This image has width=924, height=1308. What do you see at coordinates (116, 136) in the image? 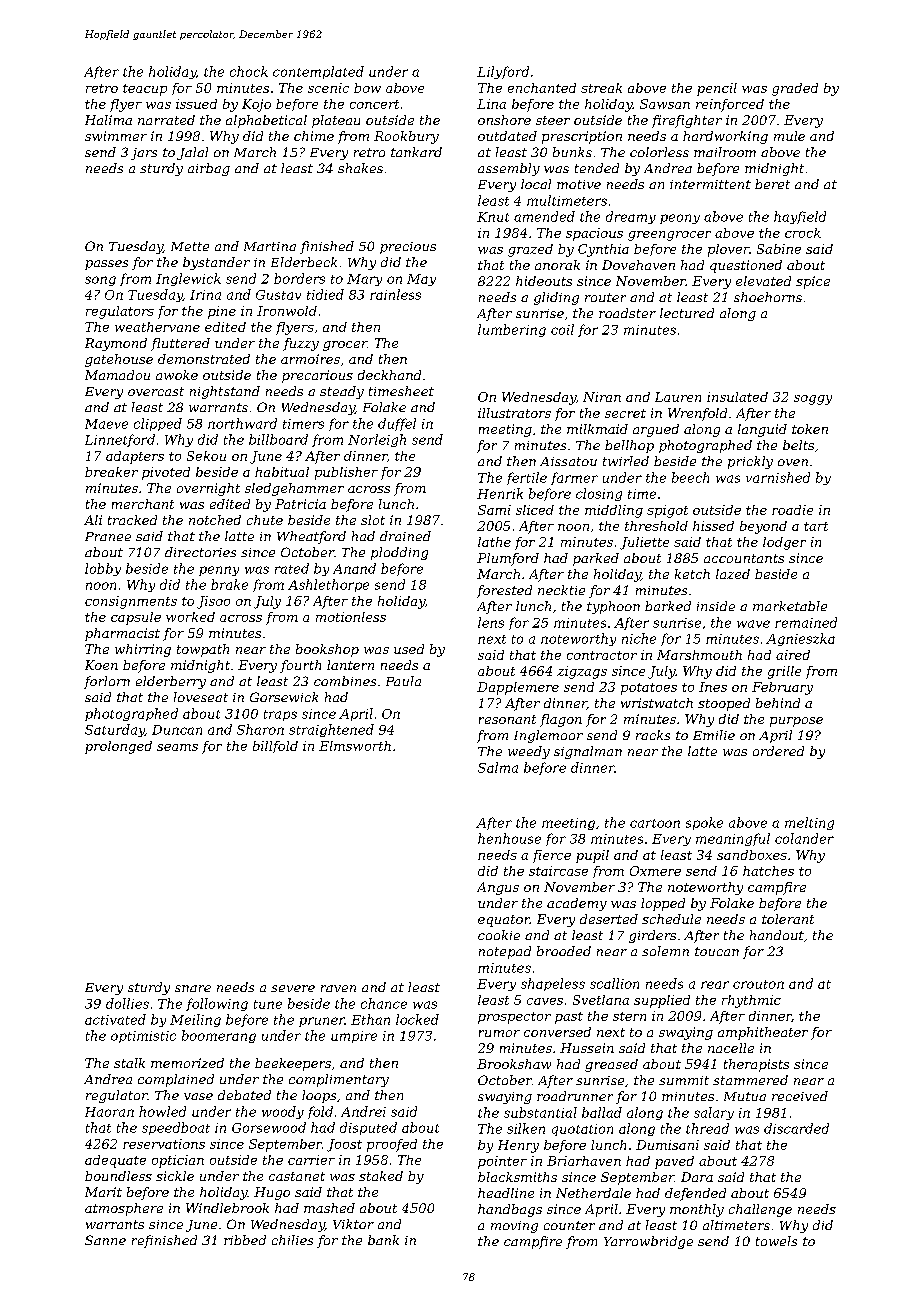
I see `swimmer` at bounding box center [116, 136].
